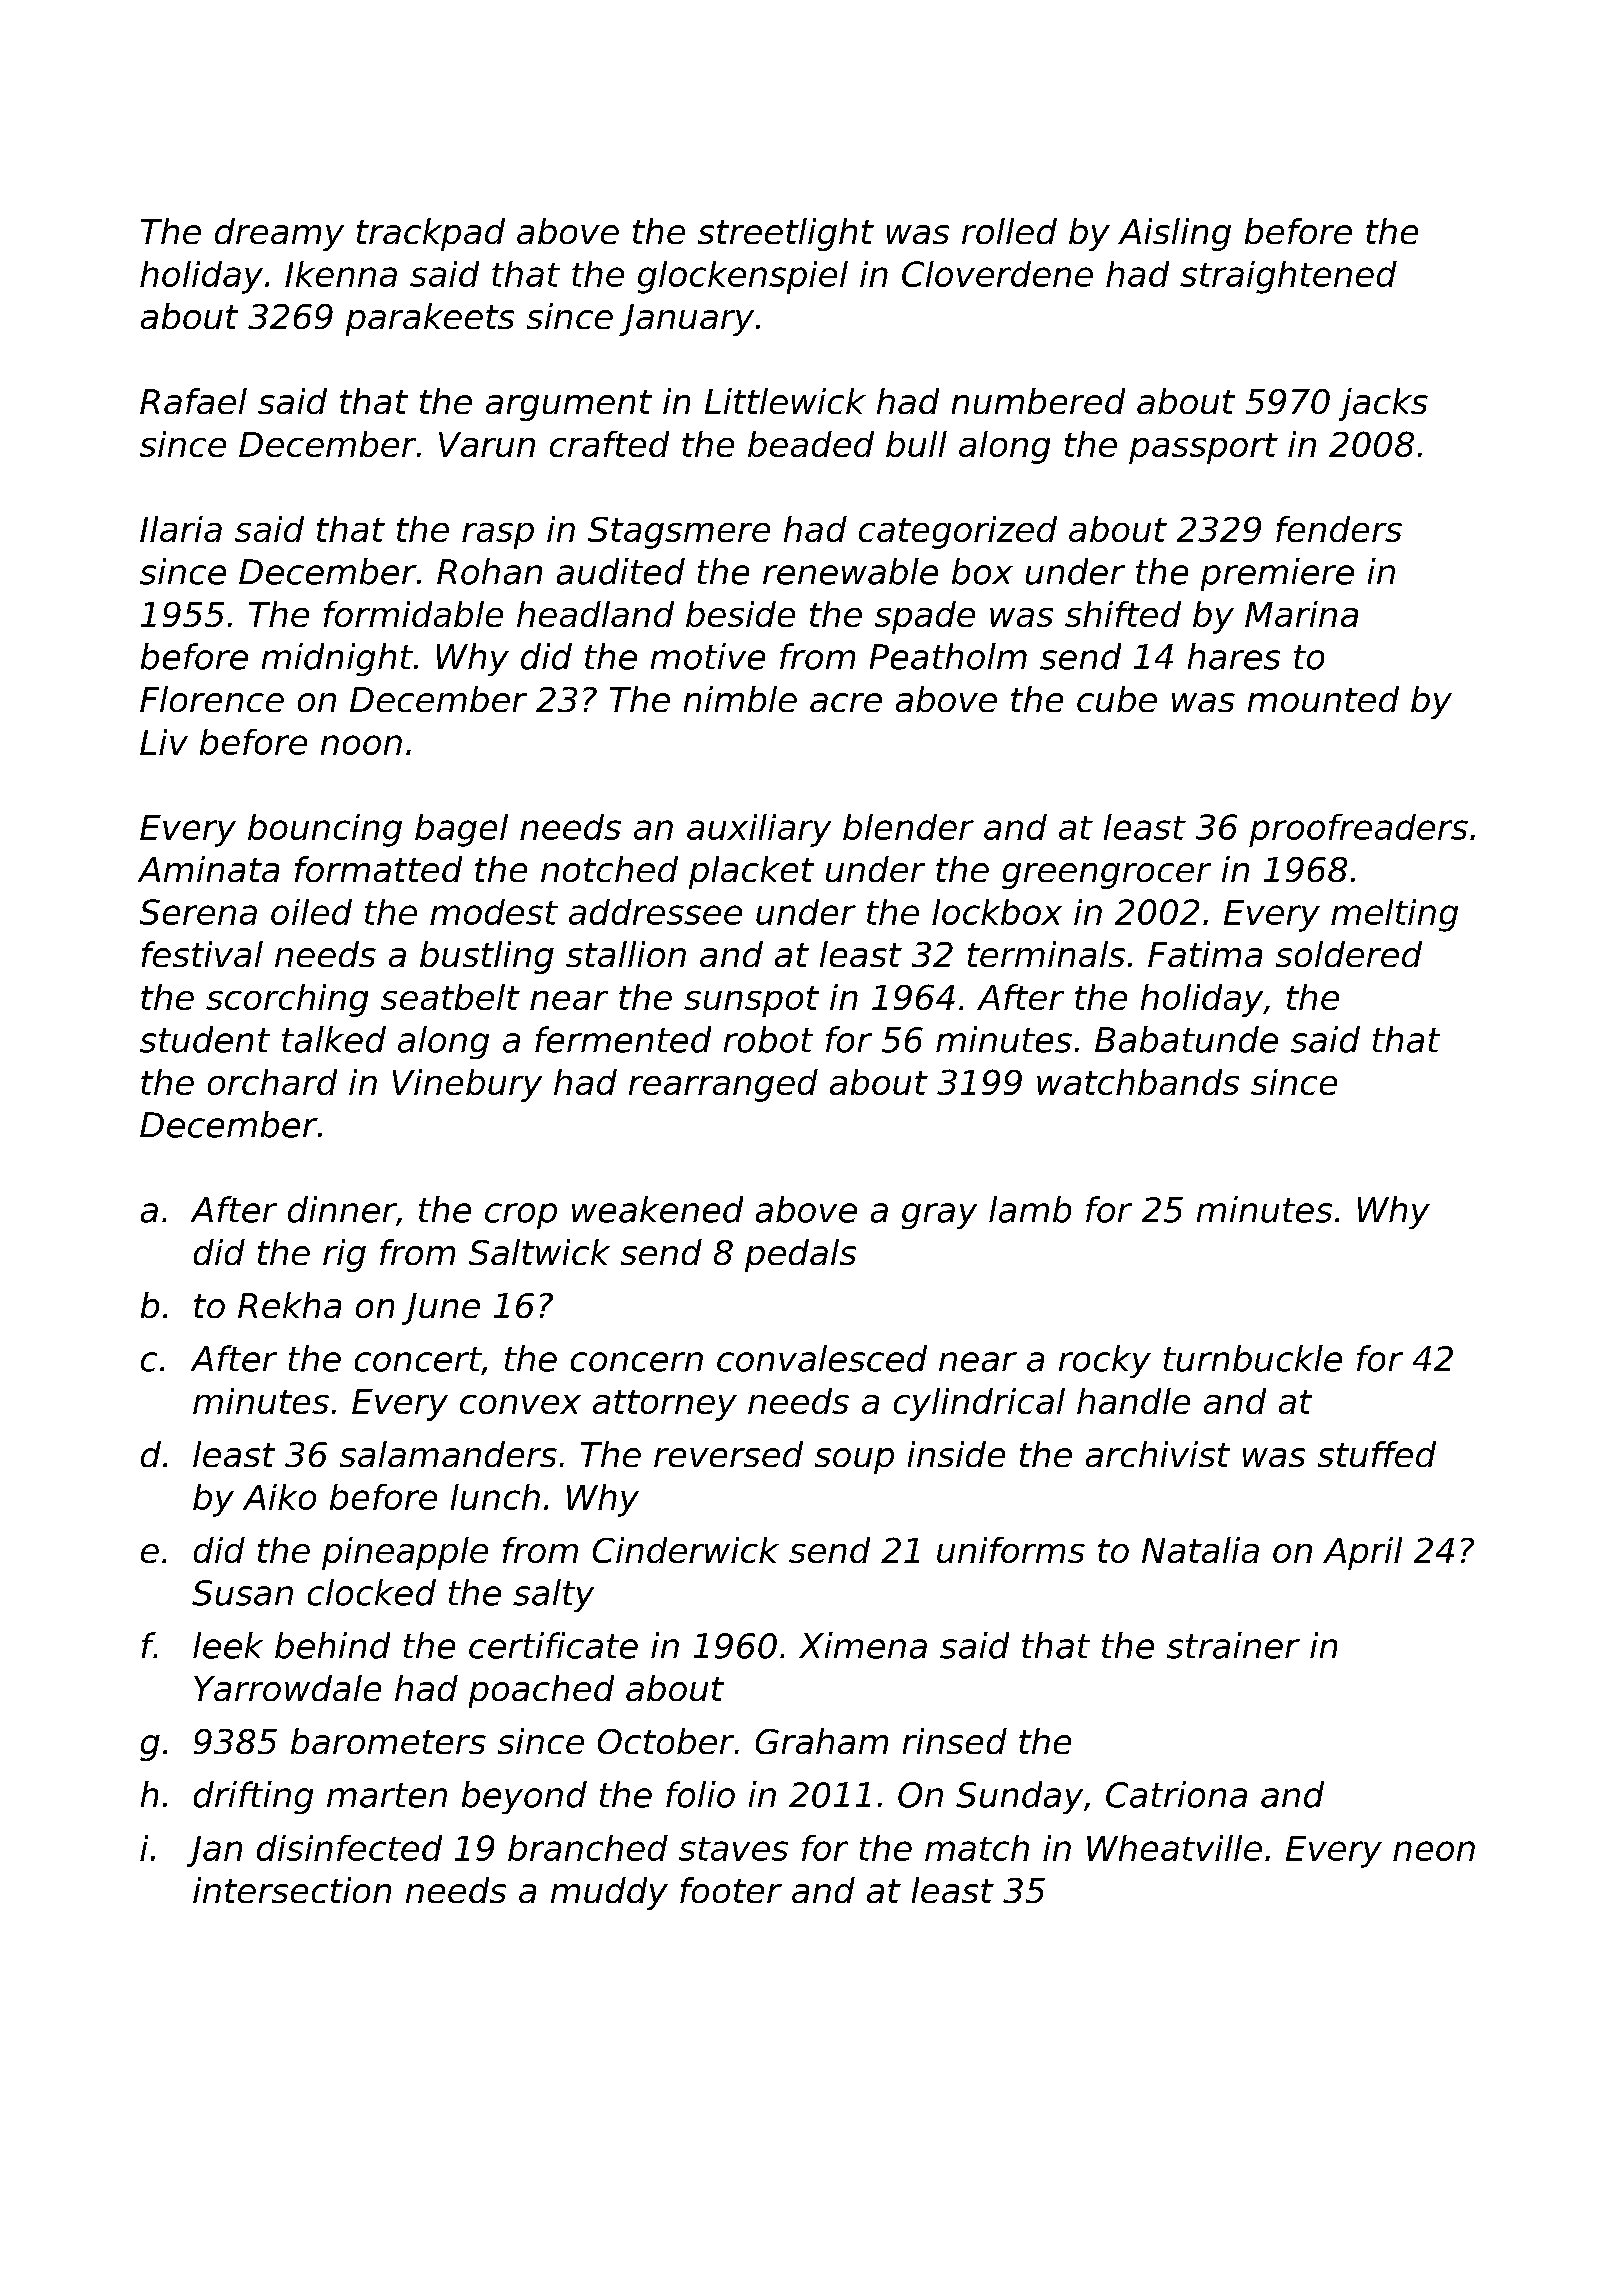 Image resolution: width=1620 pixels, height=2292 pixels. I want to click on strainer, so click(1233, 1645).
